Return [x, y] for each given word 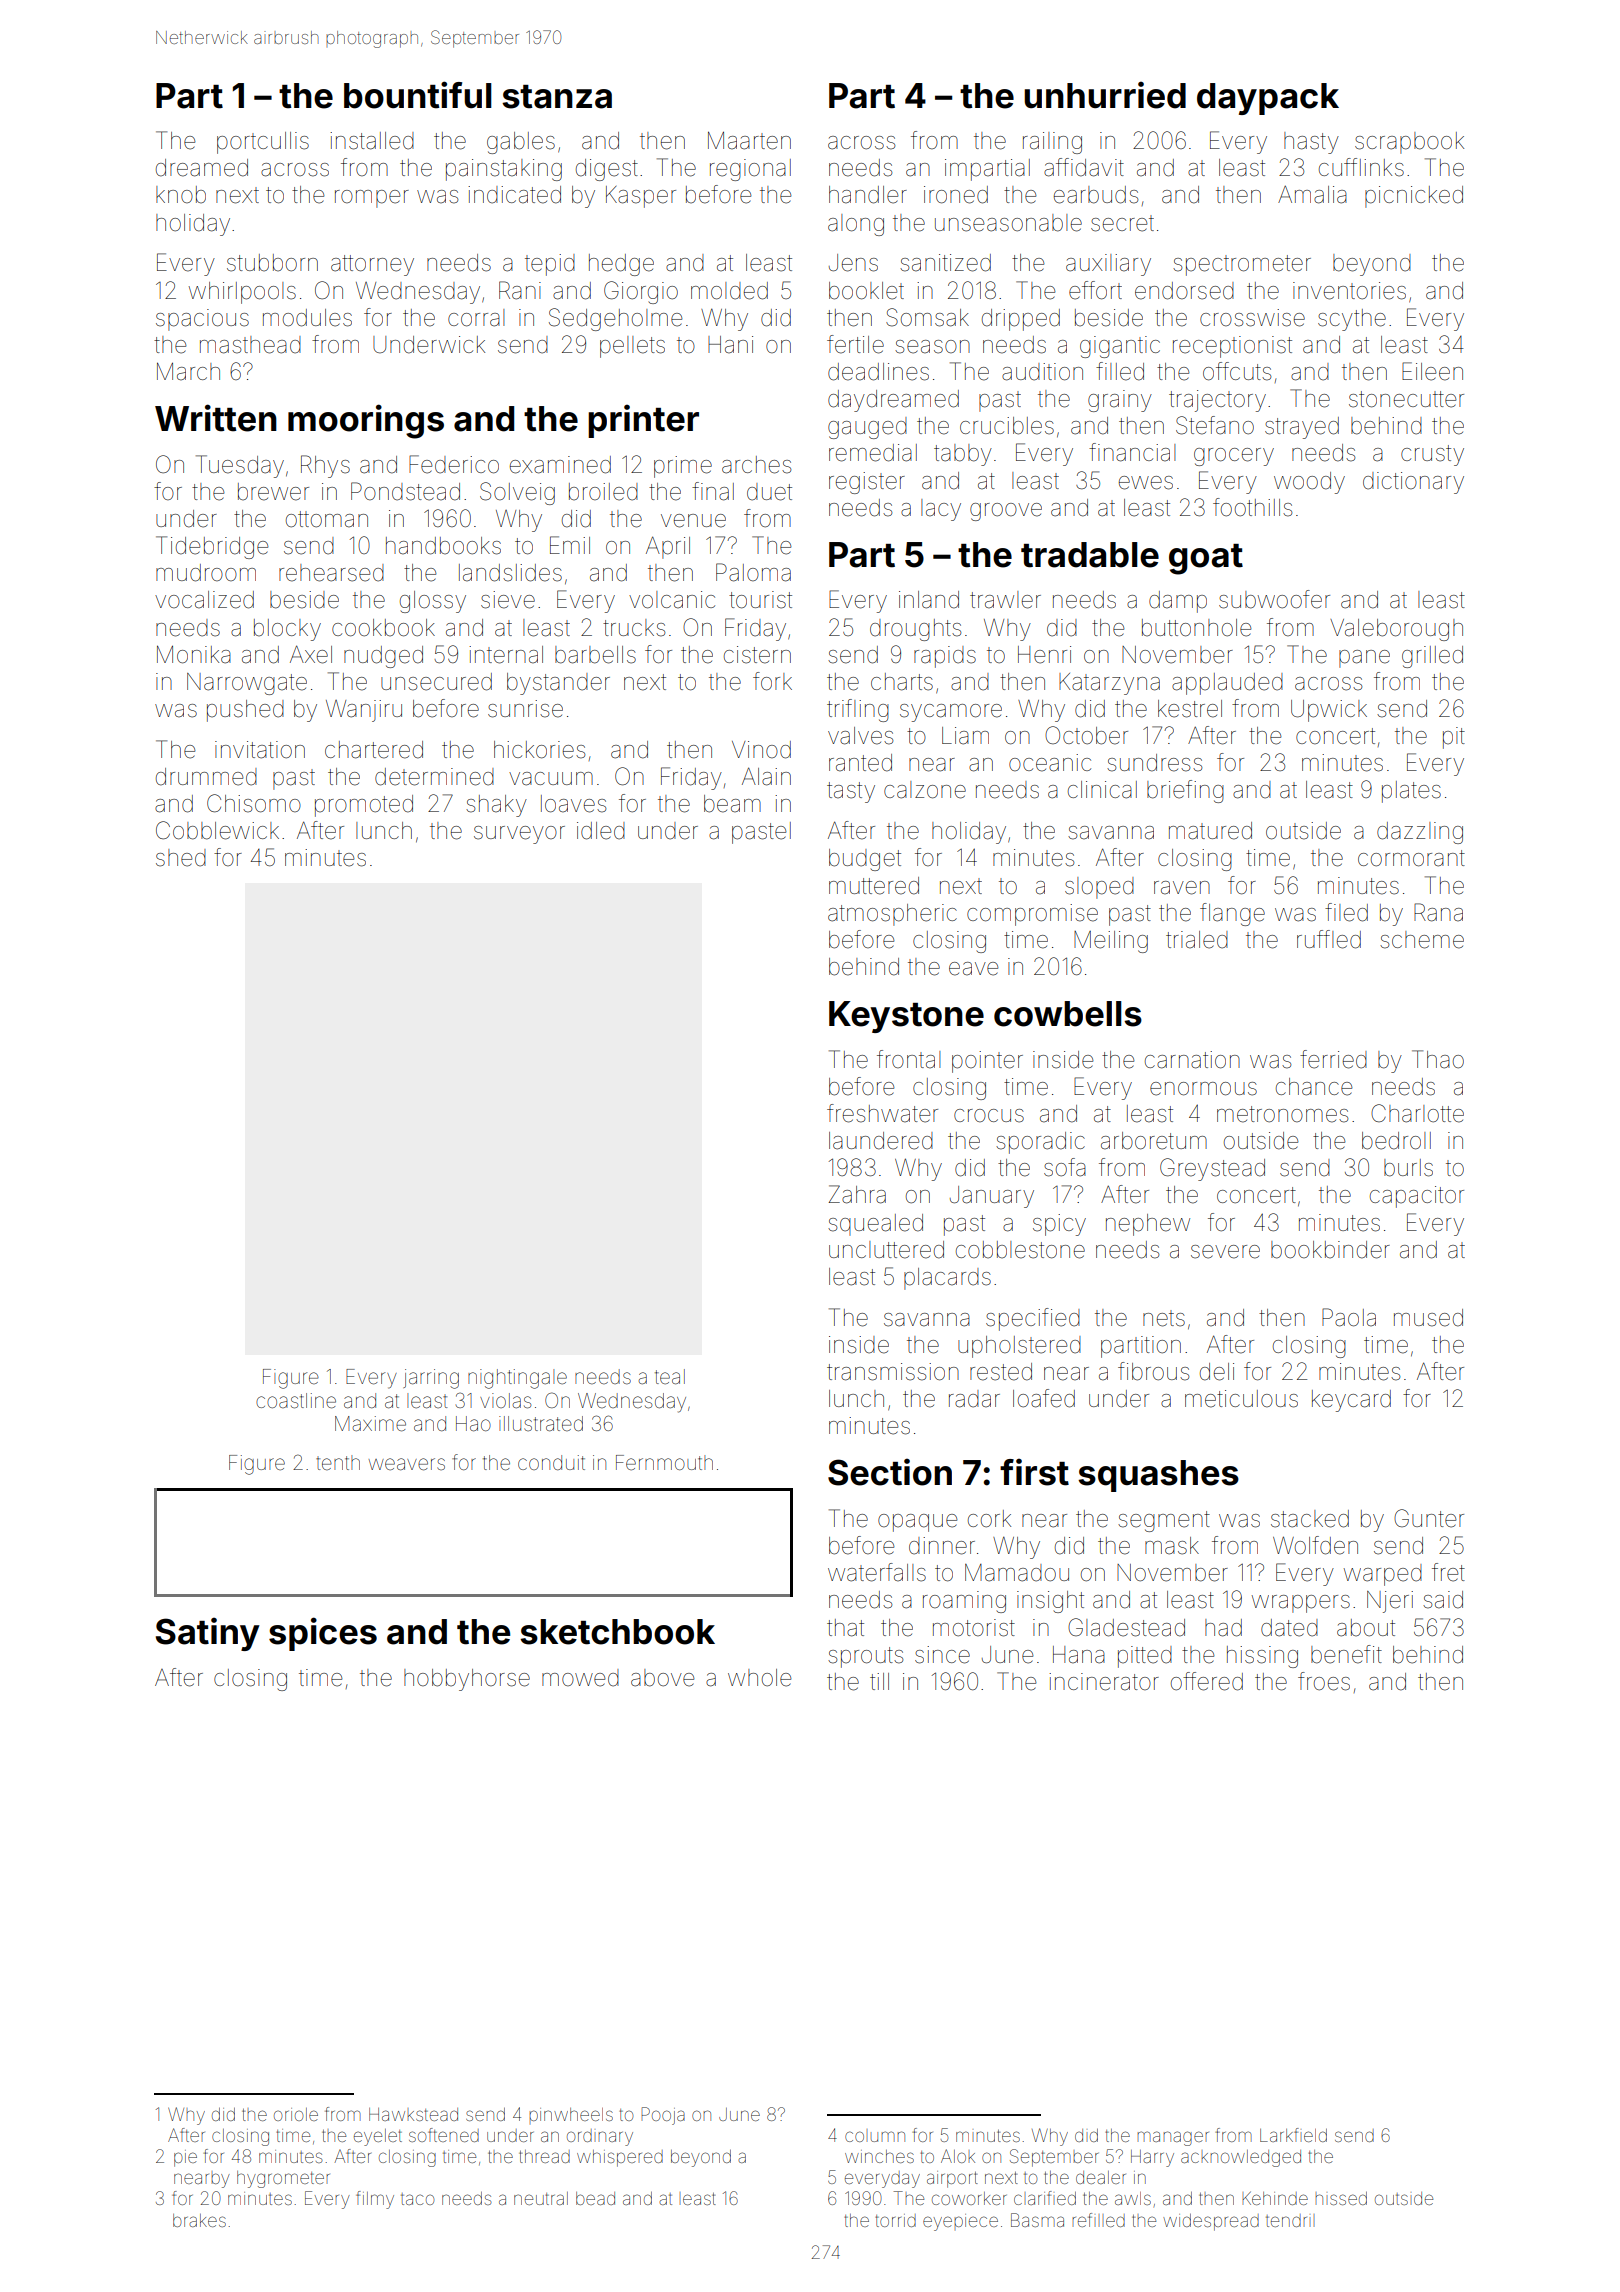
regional [750, 170]
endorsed [1184, 291]
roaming [964, 1602]
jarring [431, 1379]
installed [372, 141]
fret [1448, 1572]
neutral [541, 2198]
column [875, 2136]
